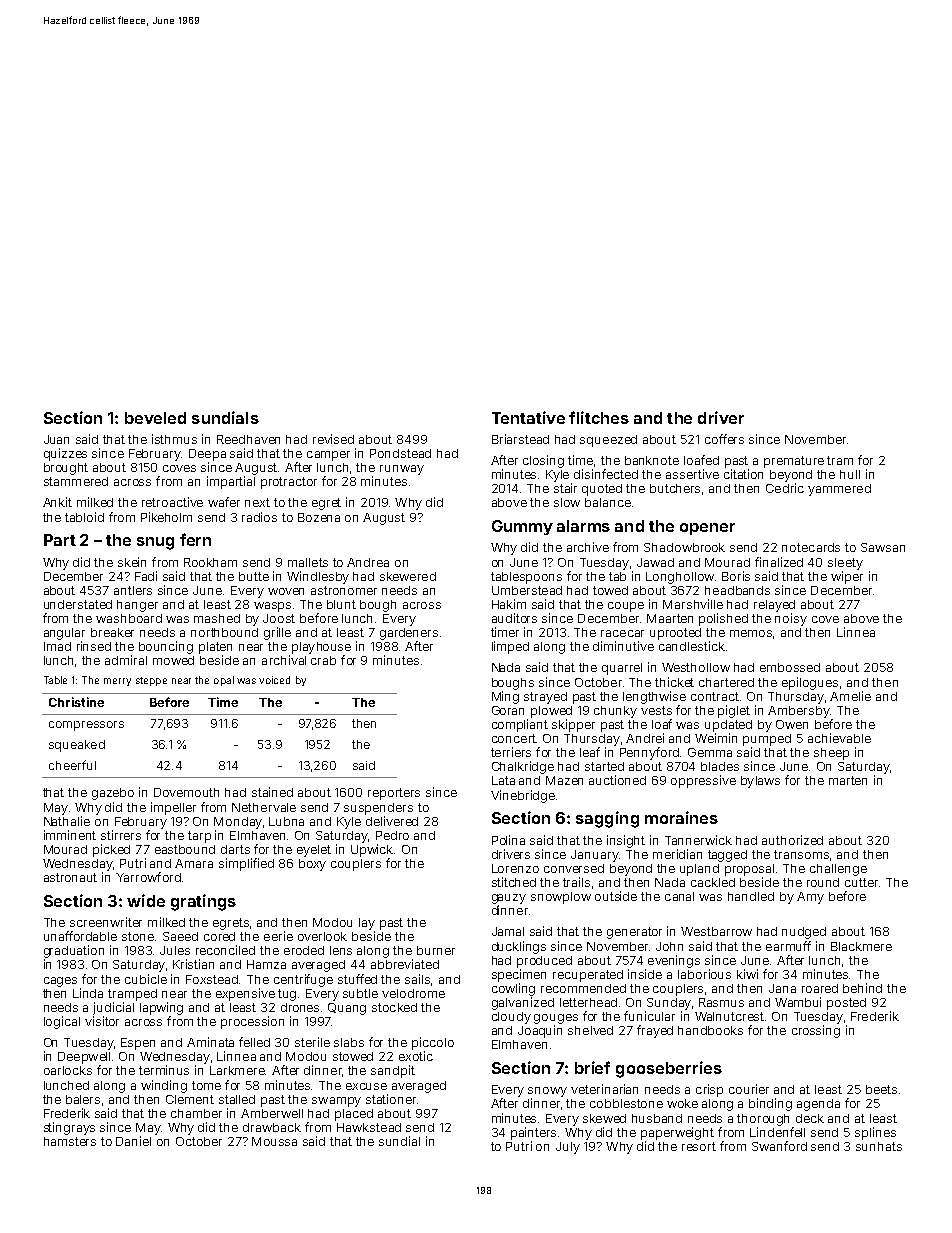 Image resolution: width=952 pixels, height=1233 pixels. Describe the element at coordinates (238, 823) in the screenshot. I see `Monday` at that location.
